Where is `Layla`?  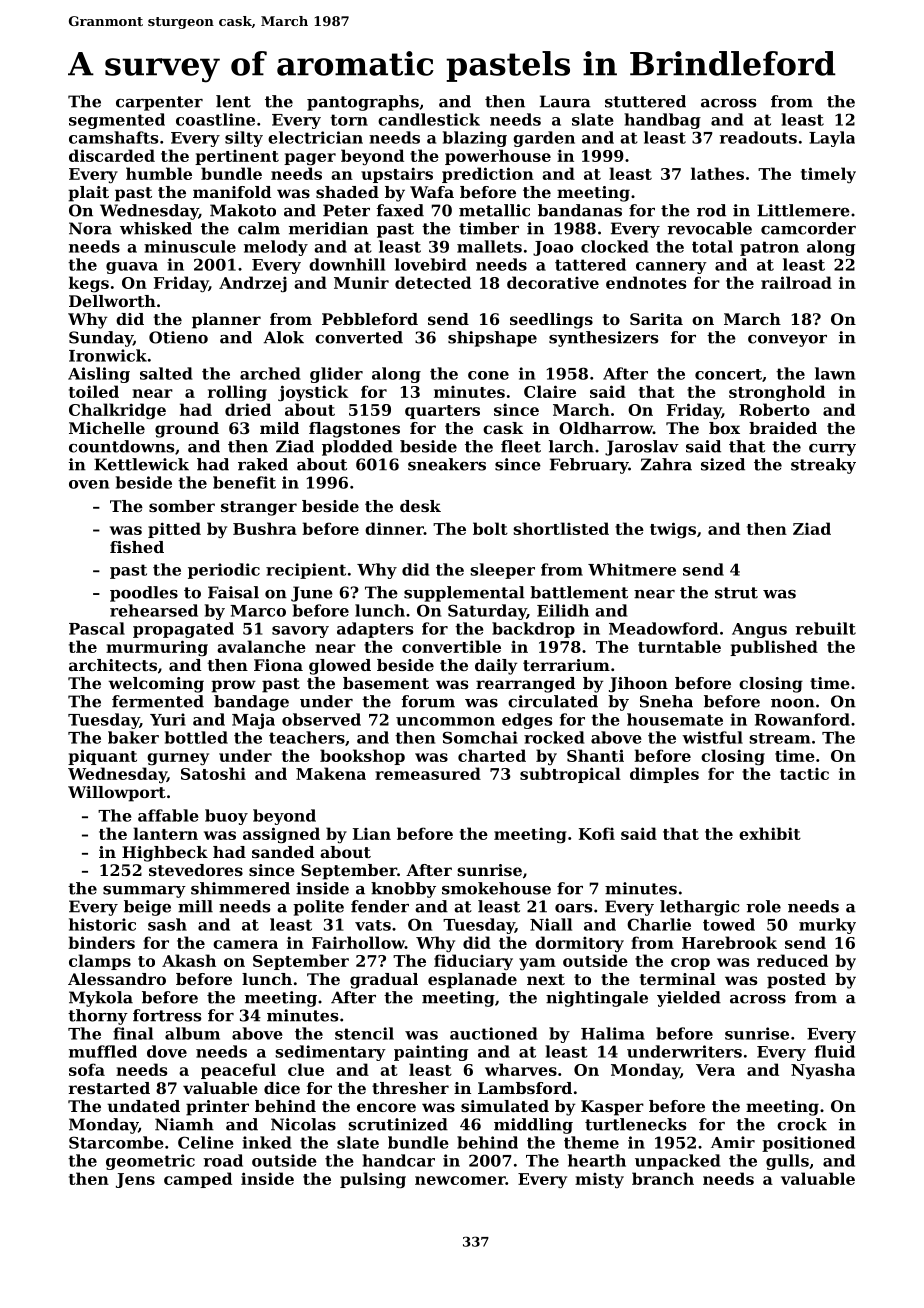 Layla is located at coordinates (832, 139).
